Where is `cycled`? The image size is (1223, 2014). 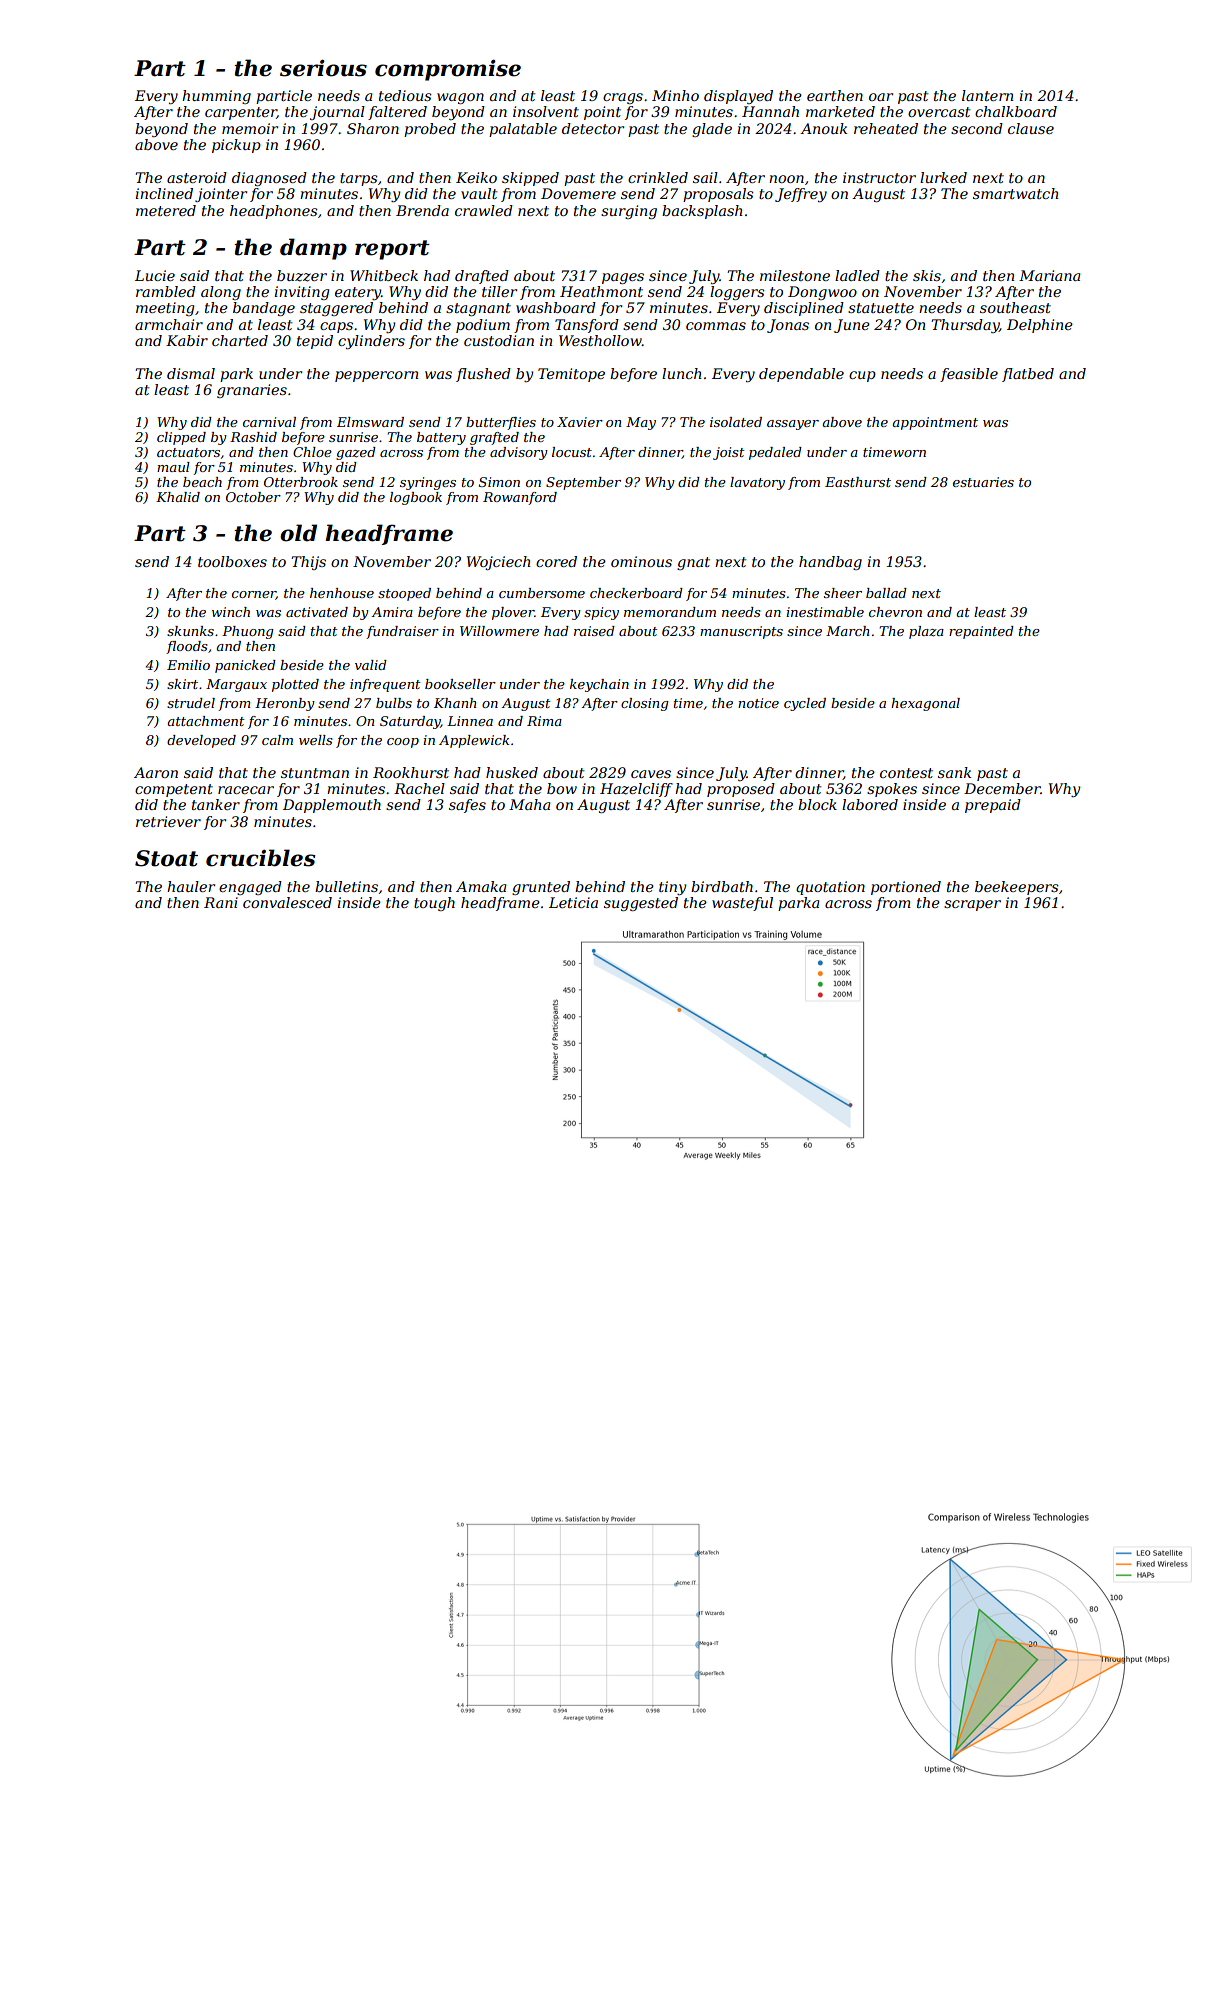
cycled is located at coordinates (805, 704).
